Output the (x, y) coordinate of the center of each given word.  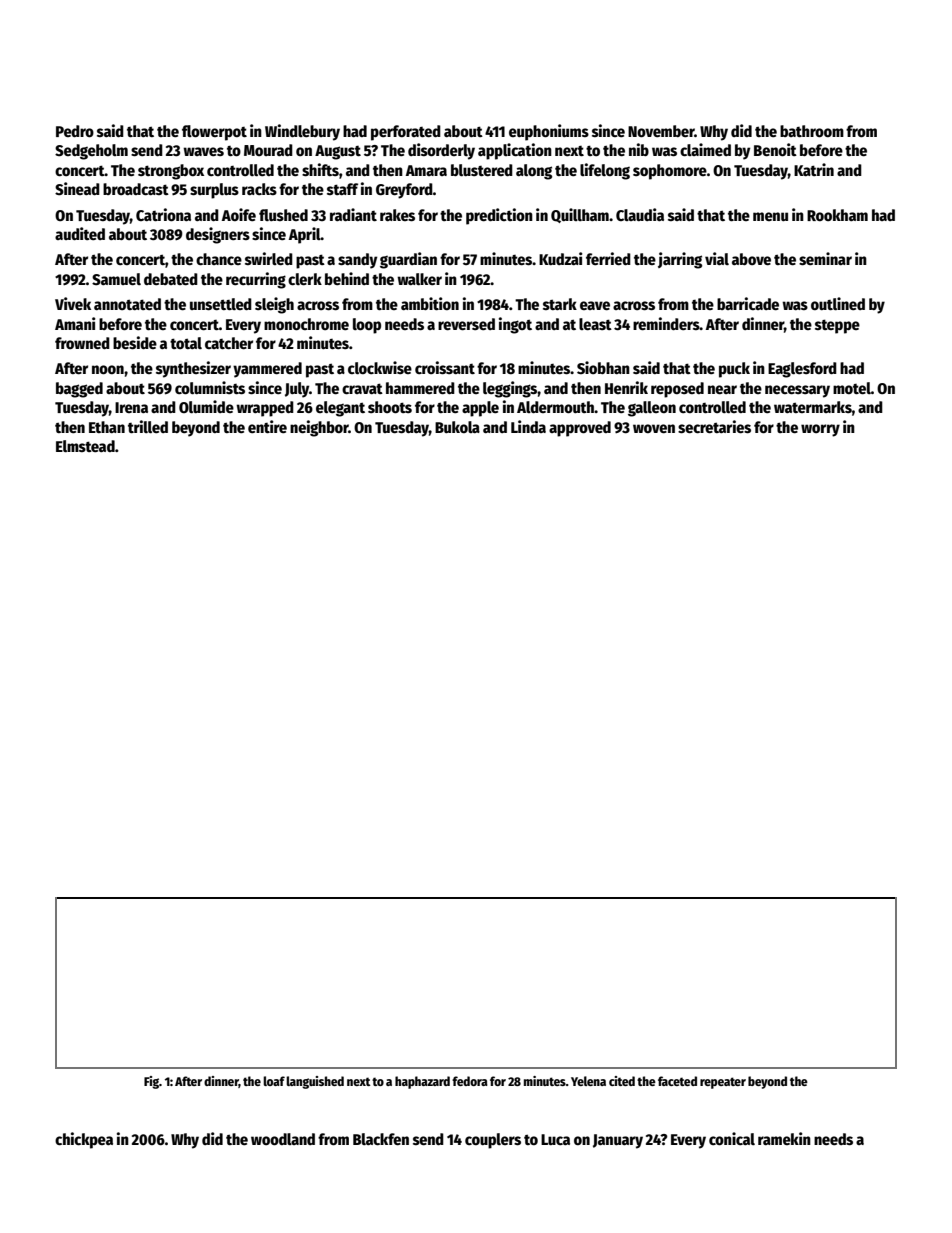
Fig (151, 1082)
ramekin (784, 1138)
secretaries (714, 427)
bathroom (812, 131)
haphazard (422, 1082)
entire (267, 426)
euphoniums (549, 132)
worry (820, 430)
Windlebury (302, 132)
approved (580, 429)
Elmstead (85, 446)
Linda (528, 426)
